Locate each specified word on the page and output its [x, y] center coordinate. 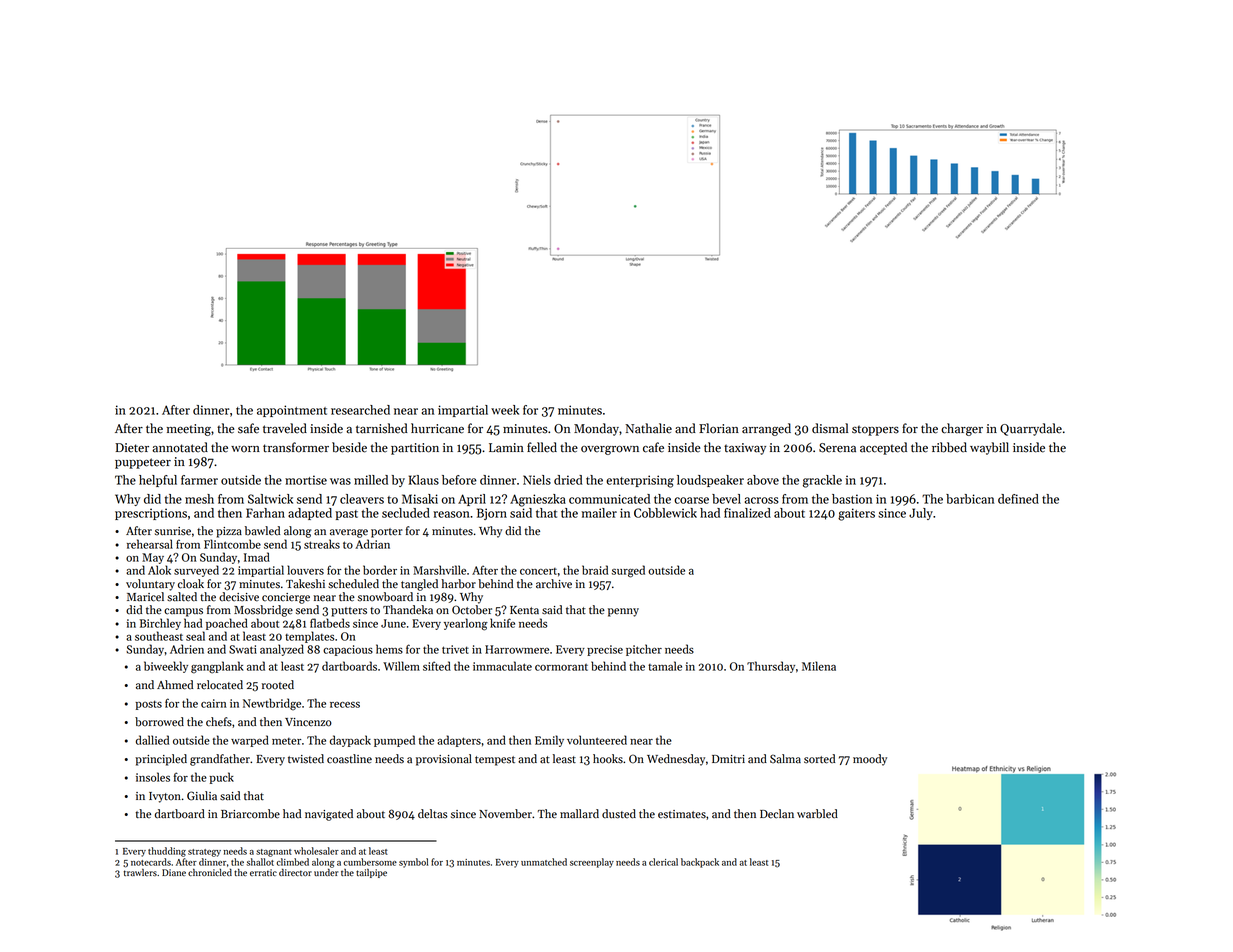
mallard [579, 814]
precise [605, 650]
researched [360, 410]
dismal [830, 428]
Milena [819, 666]
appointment [292, 411]
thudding [167, 852]
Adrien [187, 649]
